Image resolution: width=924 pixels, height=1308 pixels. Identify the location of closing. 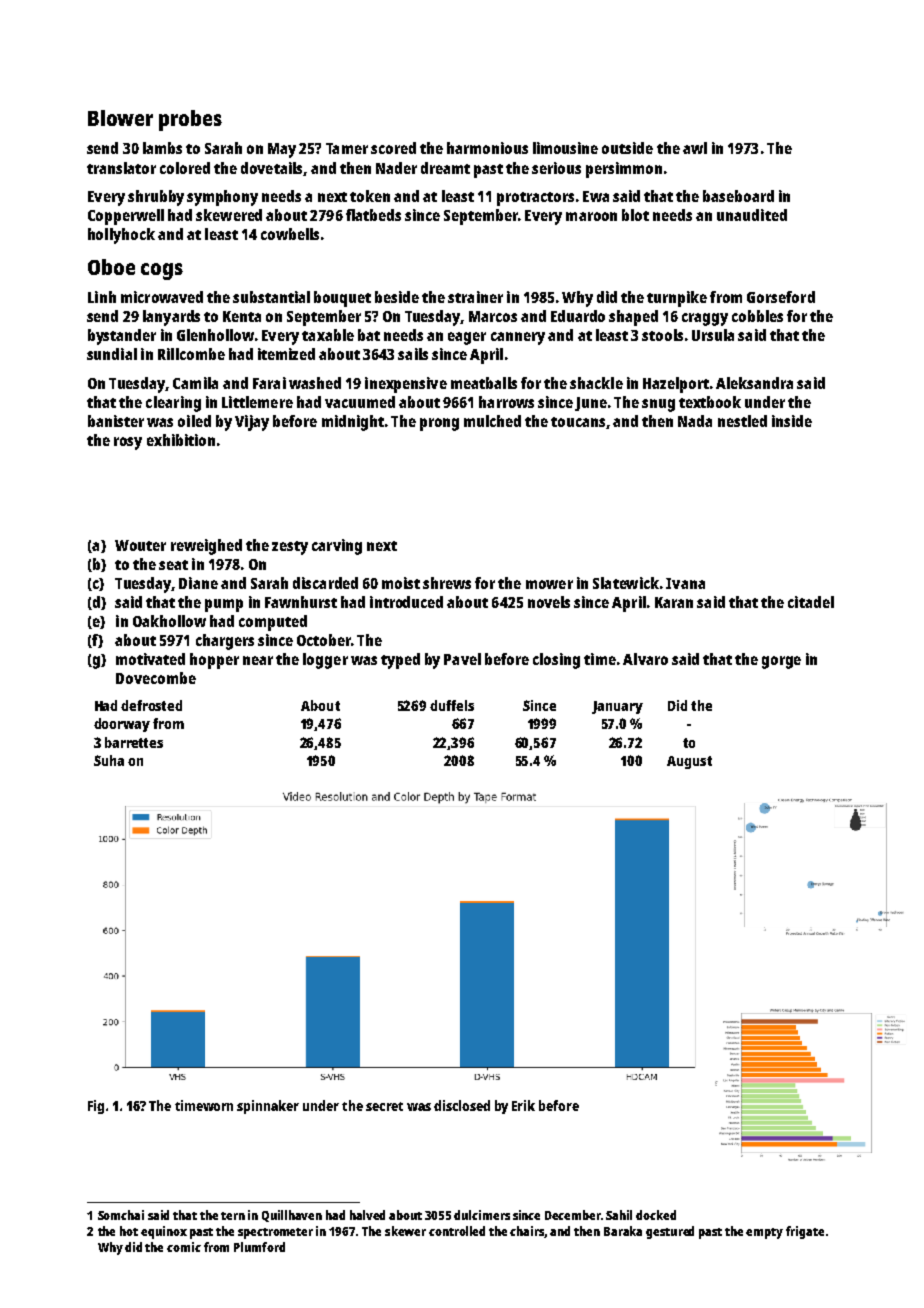
(556, 661).
